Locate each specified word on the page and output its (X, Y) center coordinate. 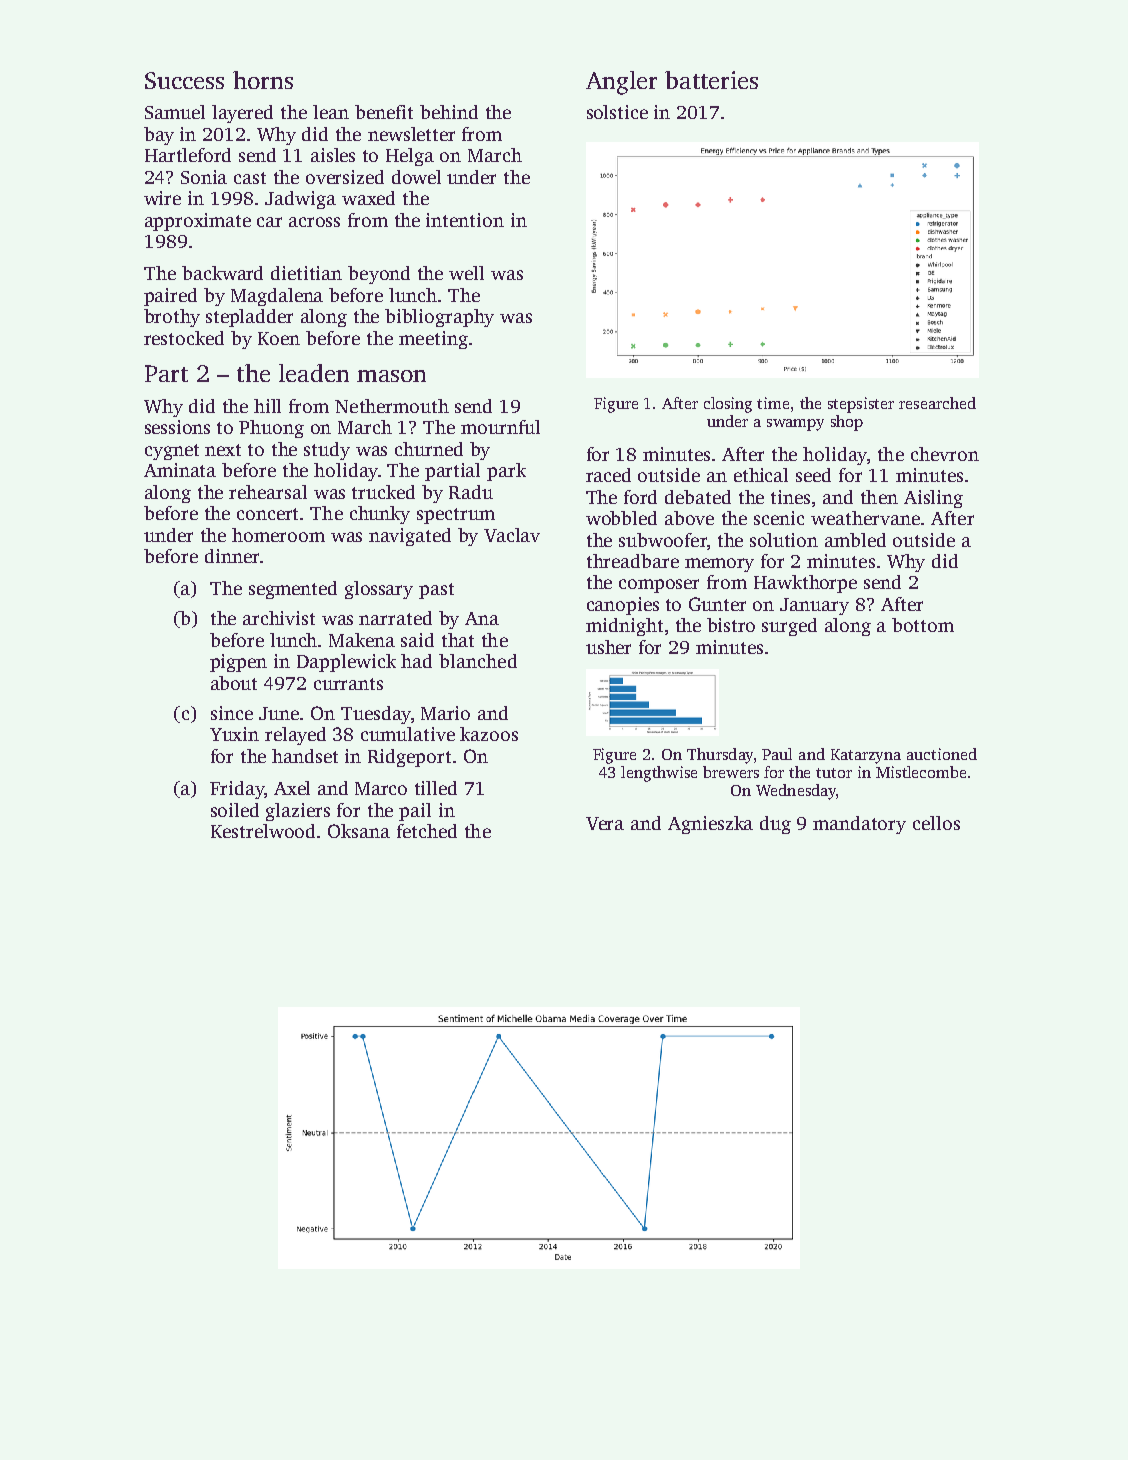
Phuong (271, 429)
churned (429, 449)
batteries (711, 80)
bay (159, 136)
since (232, 713)
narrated (395, 618)
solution (784, 540)
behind (449, 112)
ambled (855, 540)
